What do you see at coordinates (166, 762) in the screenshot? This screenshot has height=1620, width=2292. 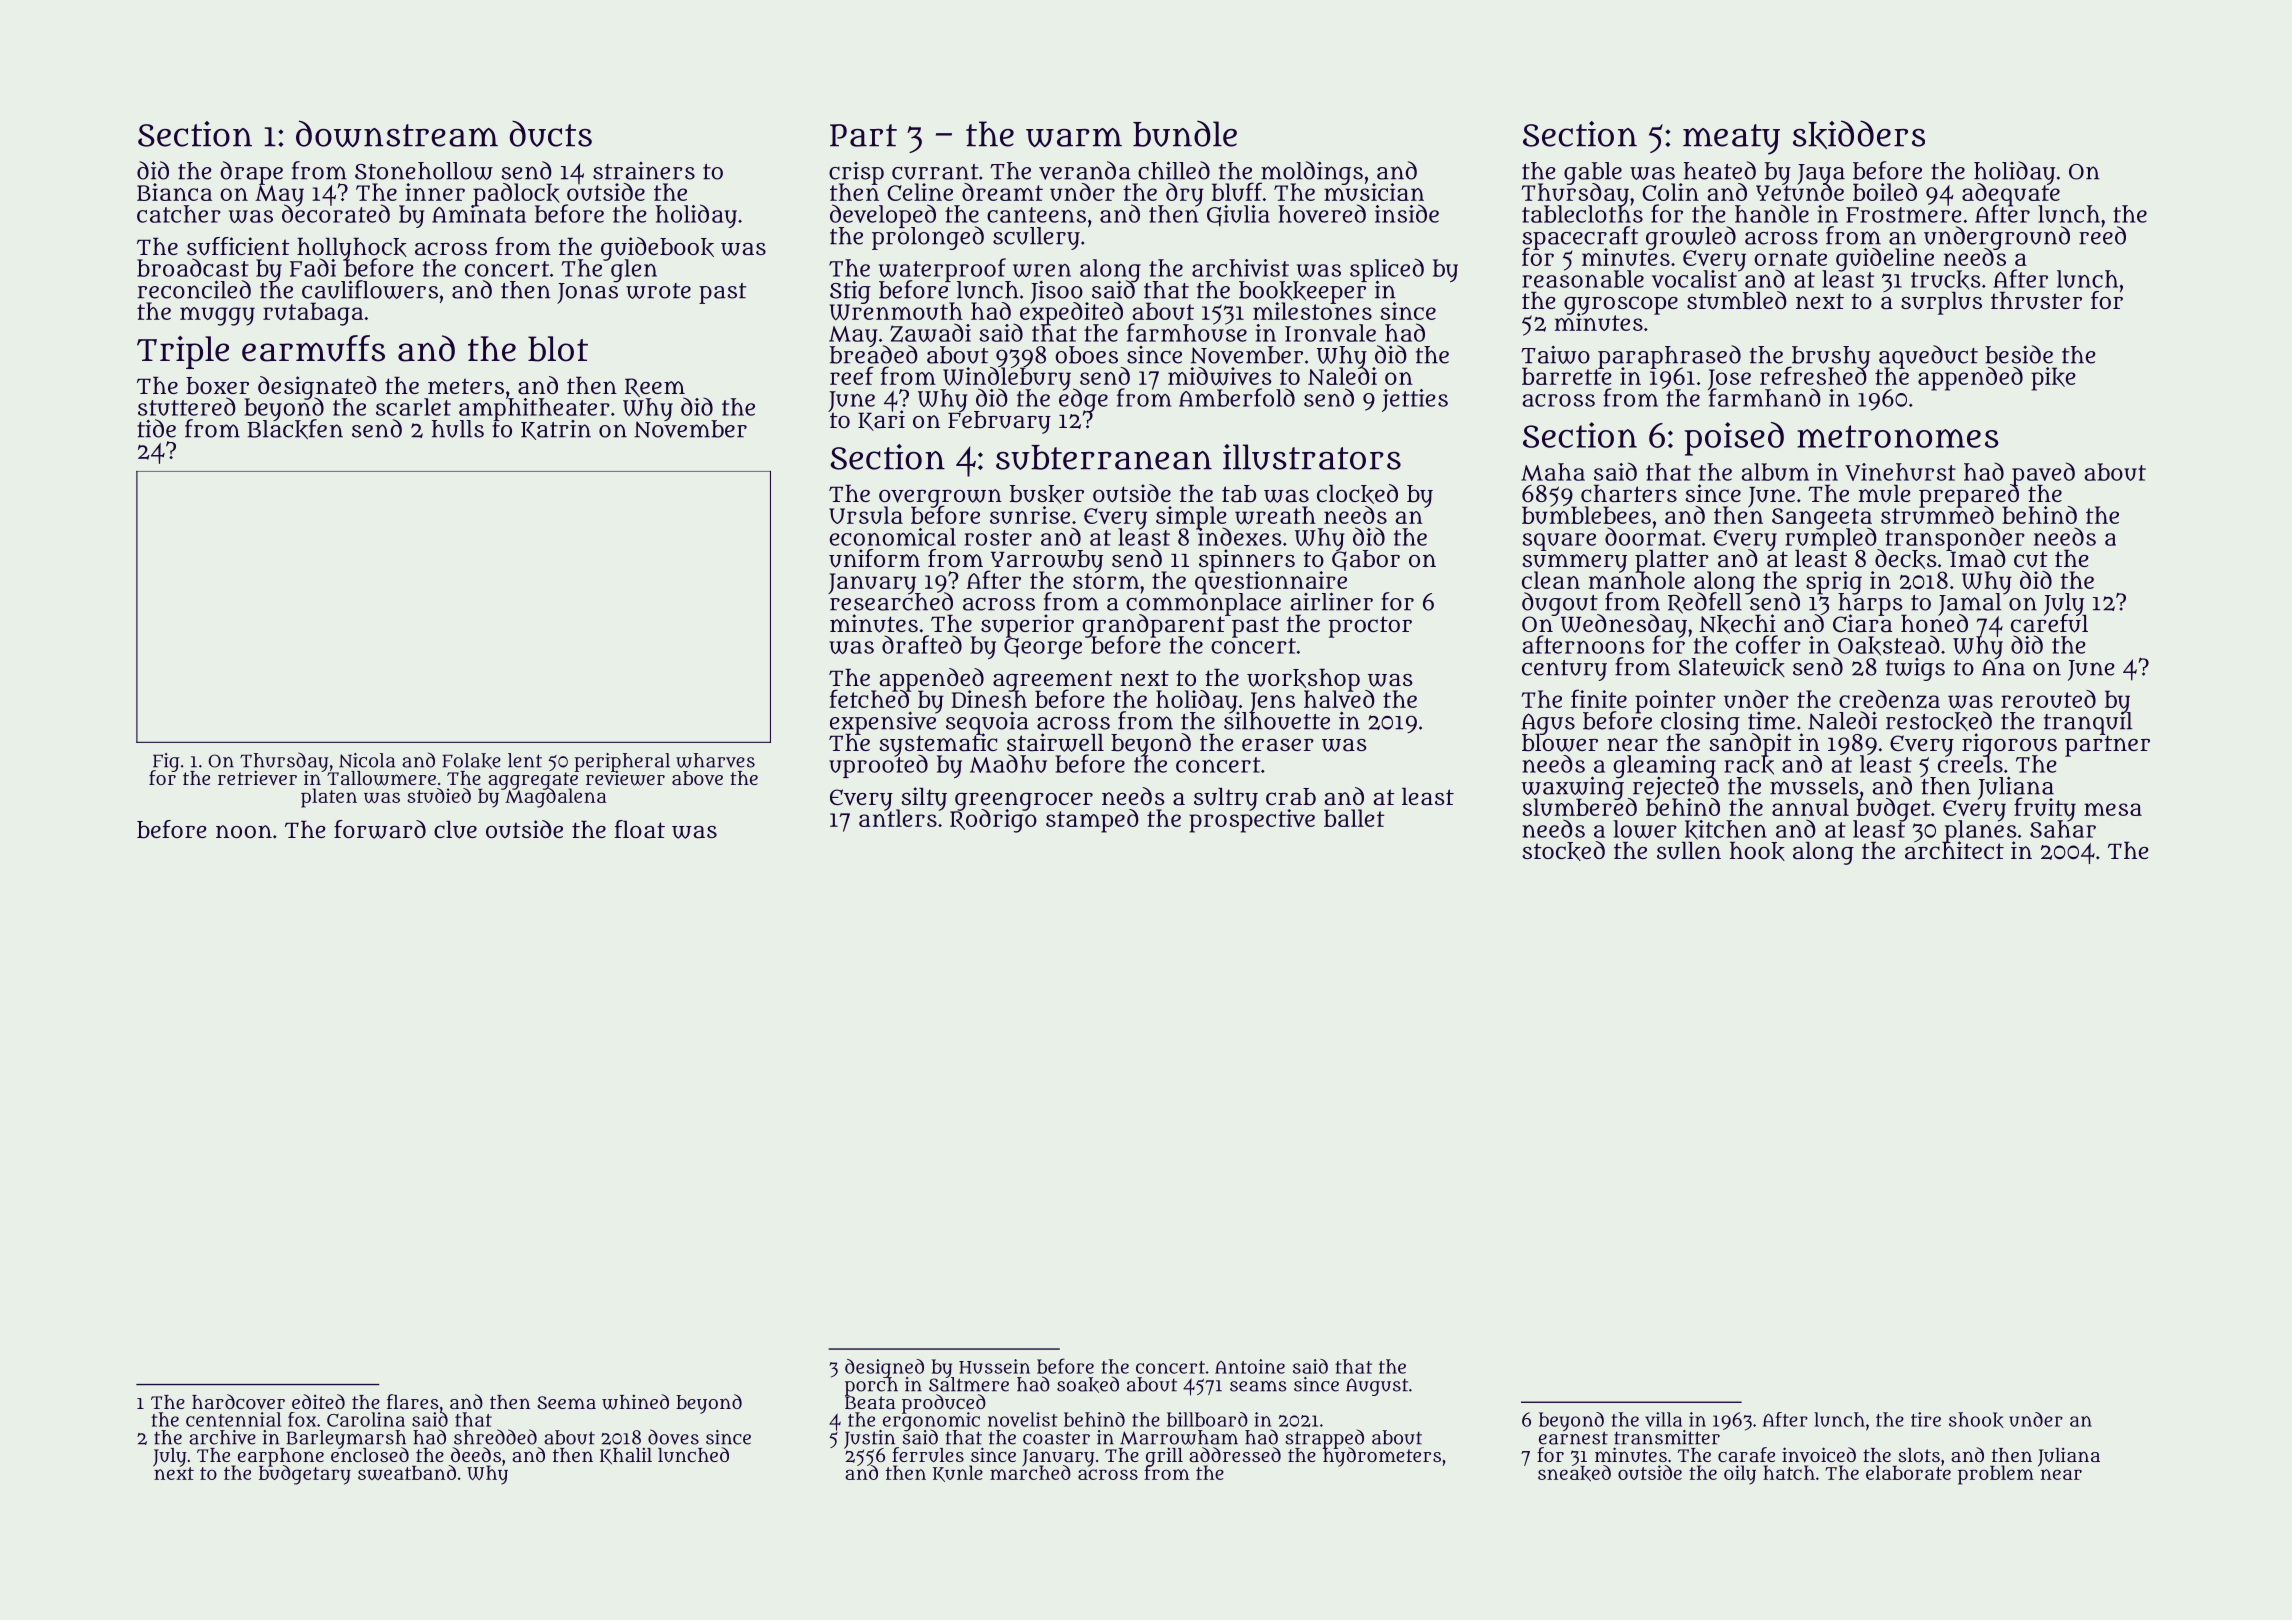 I see `Fig` at bounding box center [166, 762].
